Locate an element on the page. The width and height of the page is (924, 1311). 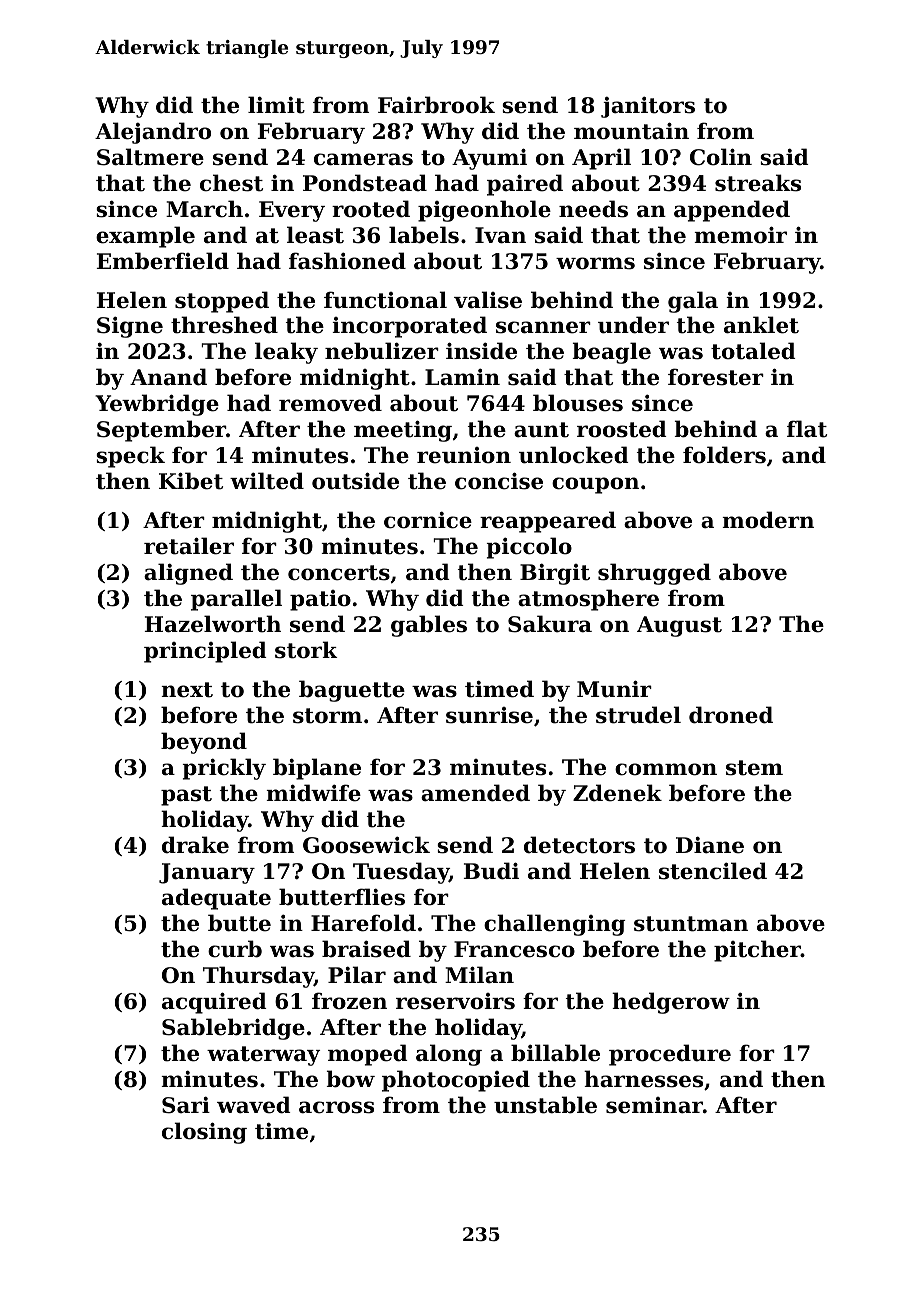
gables is located at coordinates (429, 626).
